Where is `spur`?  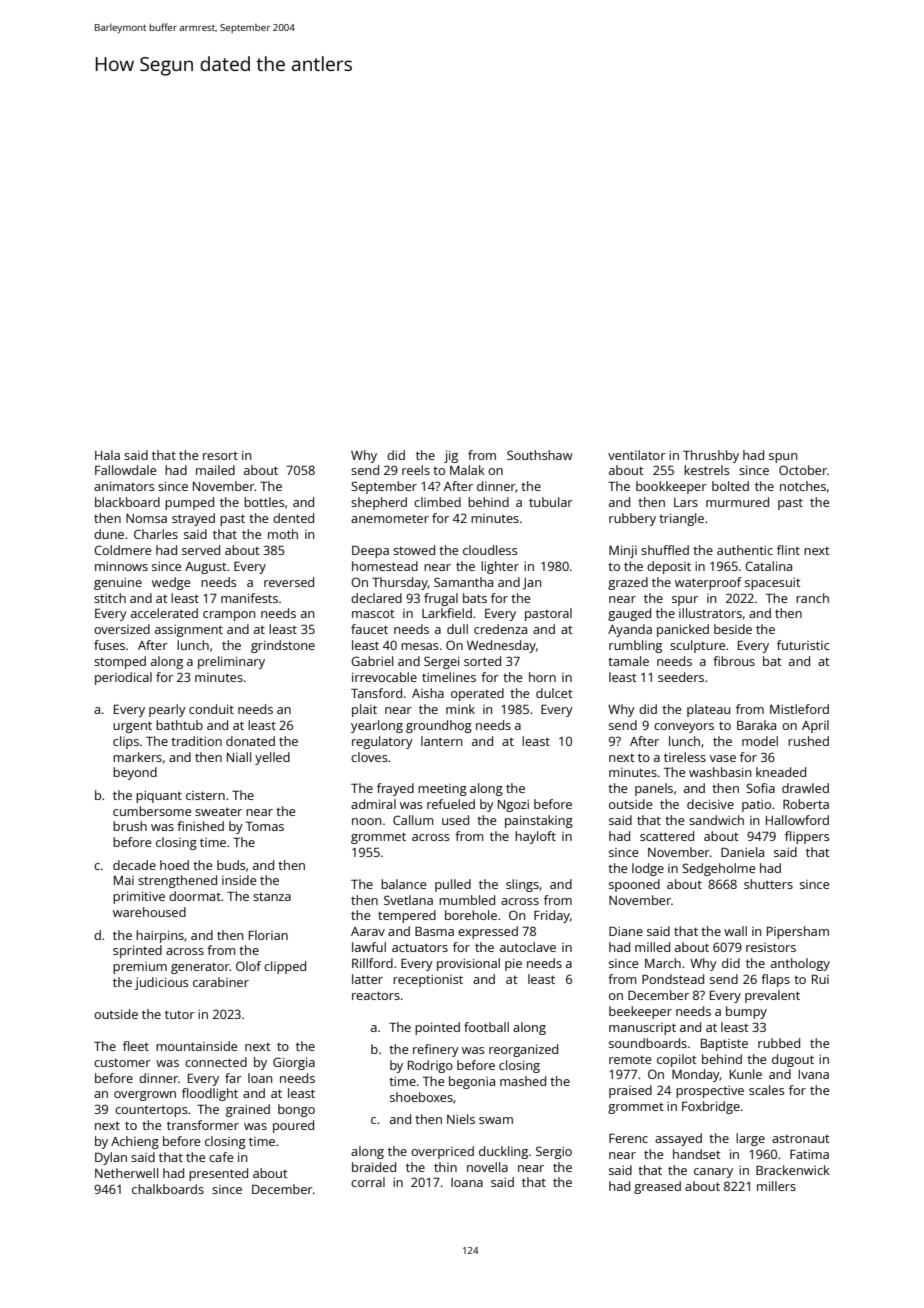 spur is located at coordinates (685, 601).
